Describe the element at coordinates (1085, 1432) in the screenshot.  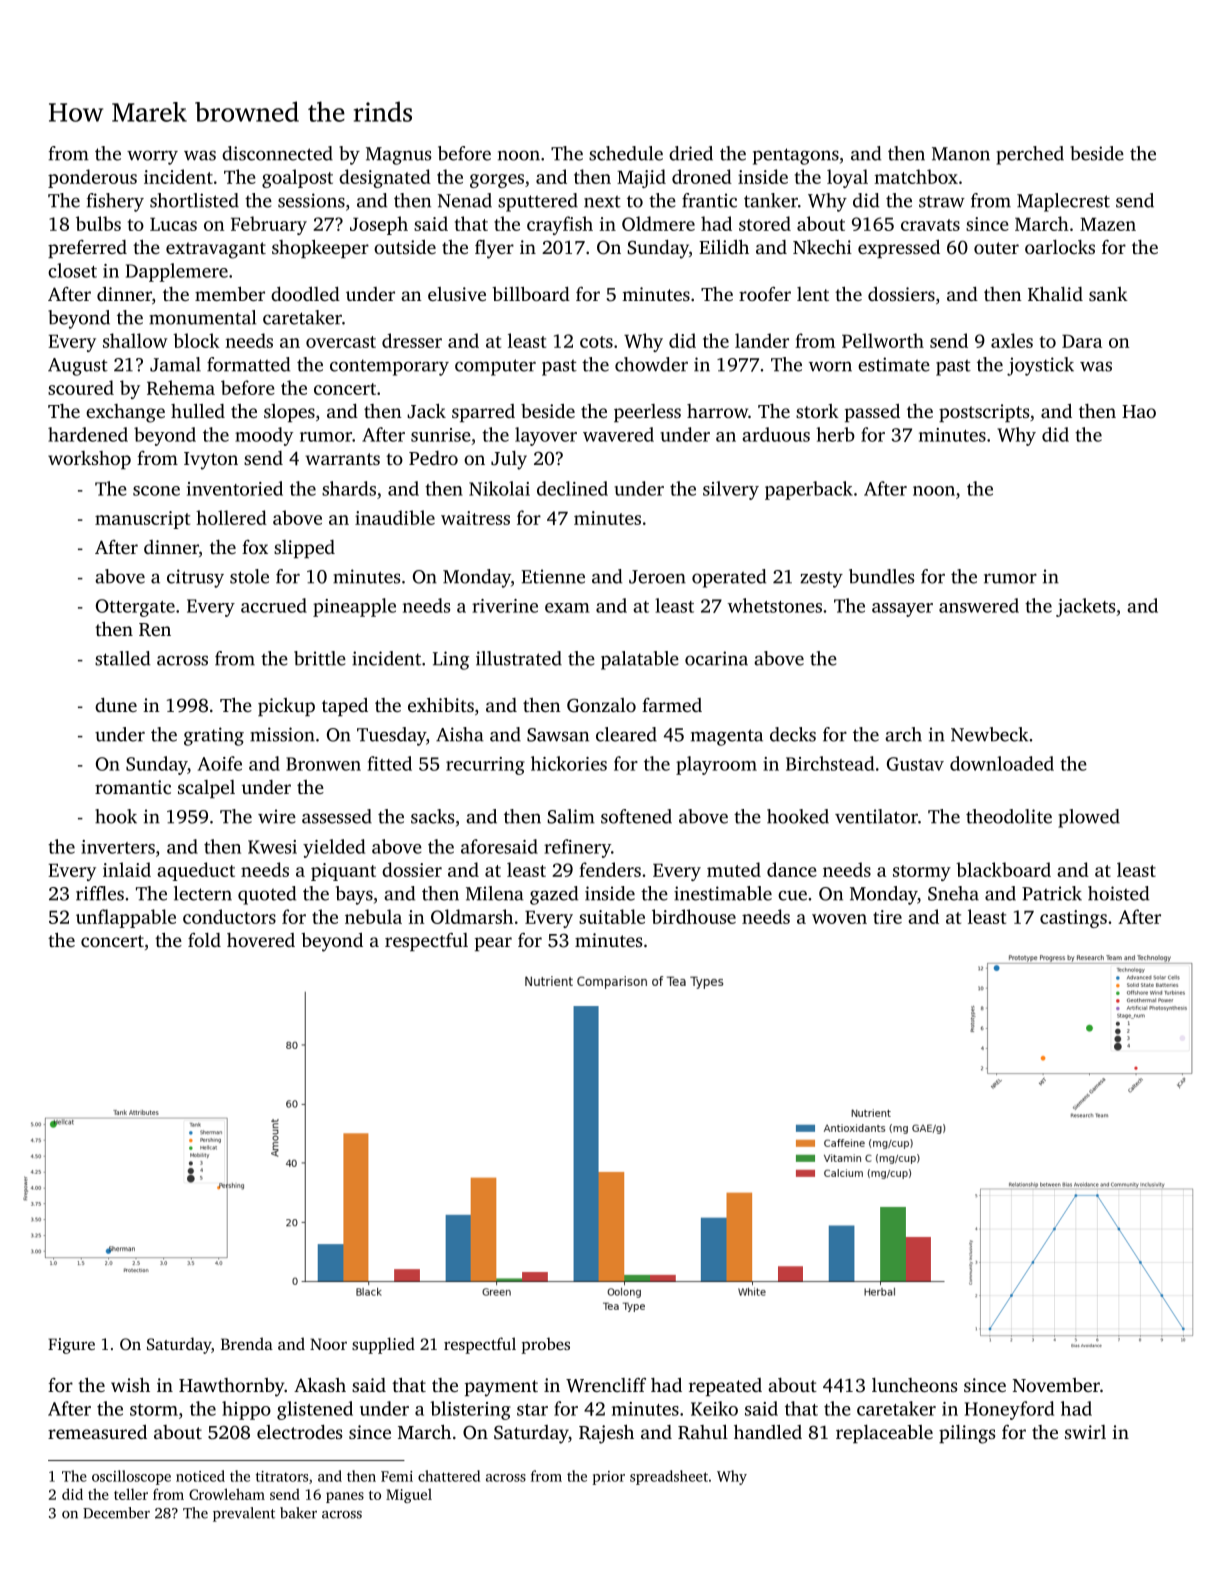
I see `swirl` at that location.
